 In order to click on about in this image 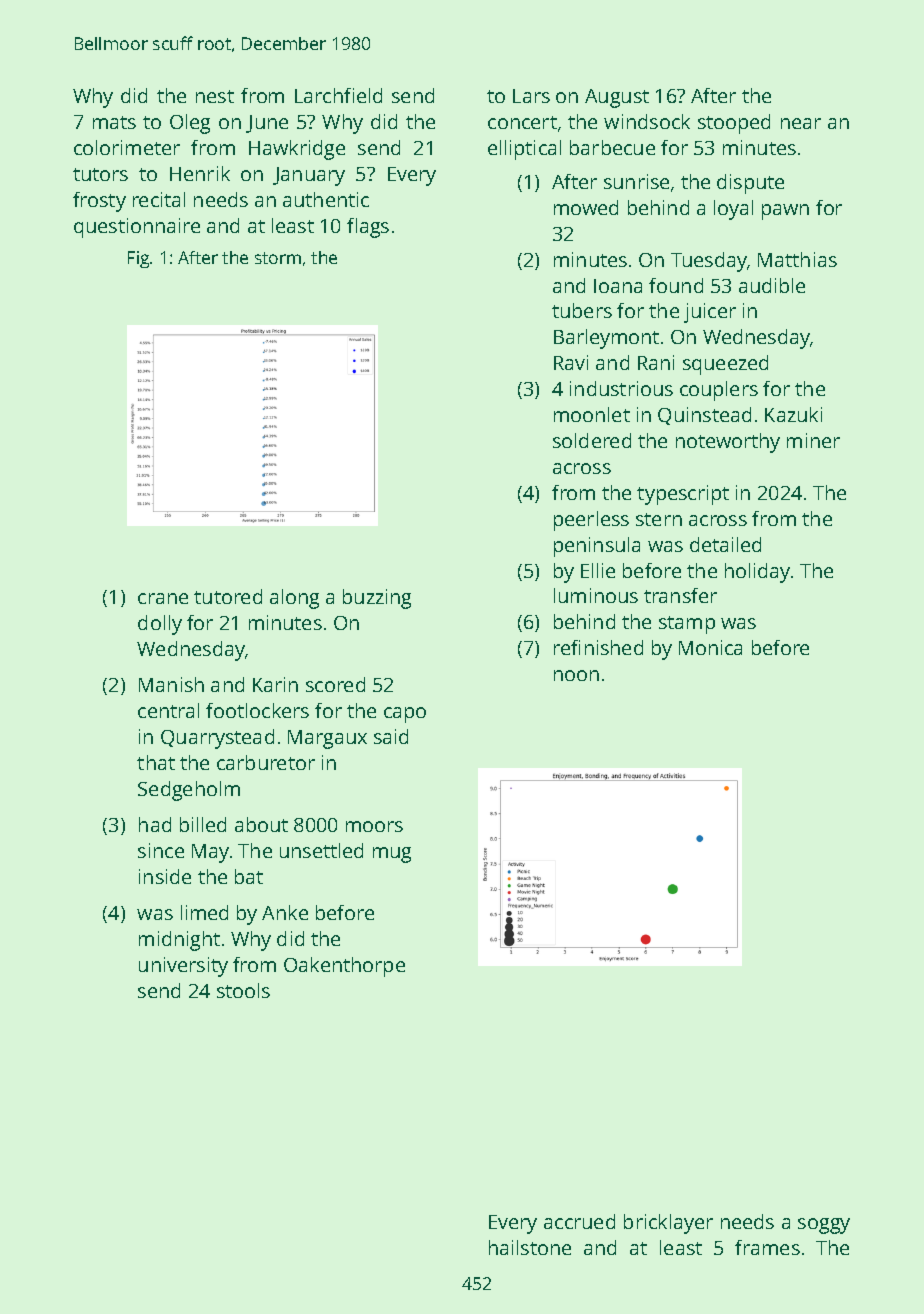, I will do `click(261, 824)`.
